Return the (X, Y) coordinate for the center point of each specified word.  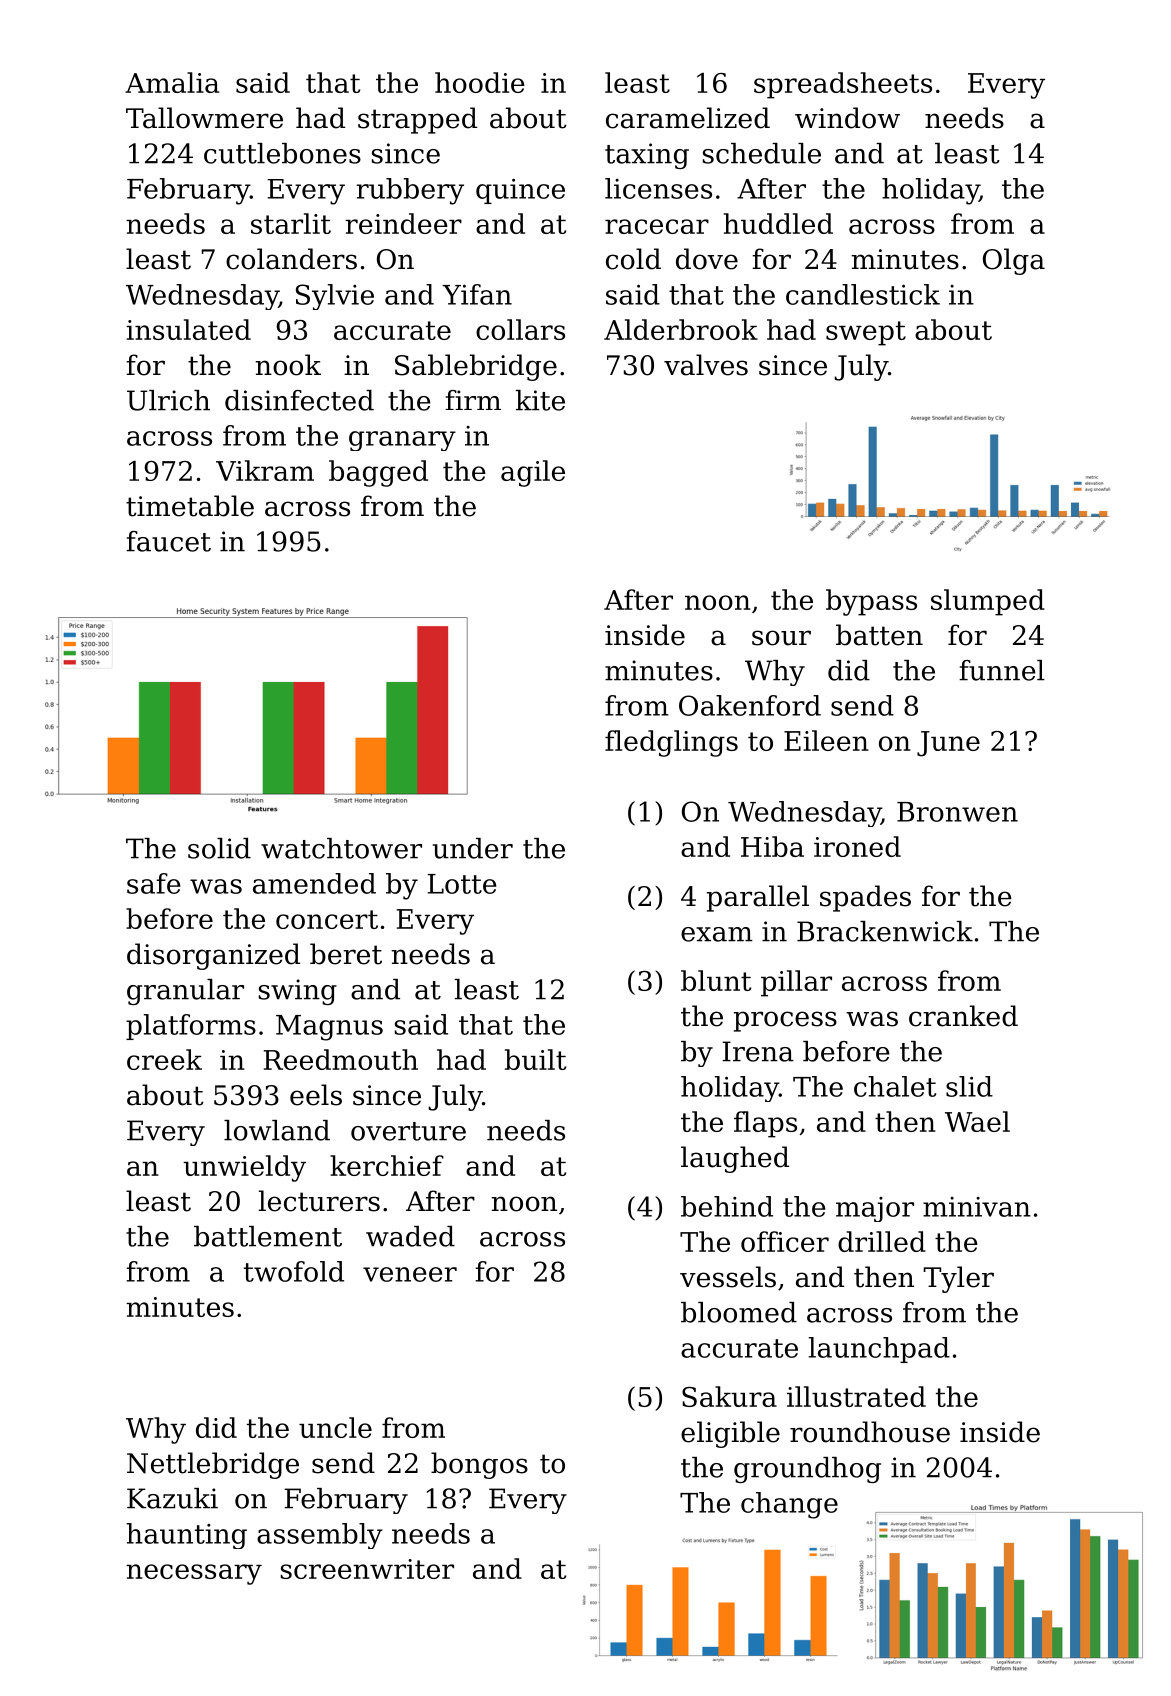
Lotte (461, 884)
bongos (479, 1465)
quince (520, 191)
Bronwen (957, 812)
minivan (977, 1207)
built (535, 1059)
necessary (194, 1574)
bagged (378, 473)
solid (219, 848)
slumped (988, 602)
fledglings (671, 743)
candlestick (863, 294)
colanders (291, 259)
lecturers (319, 1201)
